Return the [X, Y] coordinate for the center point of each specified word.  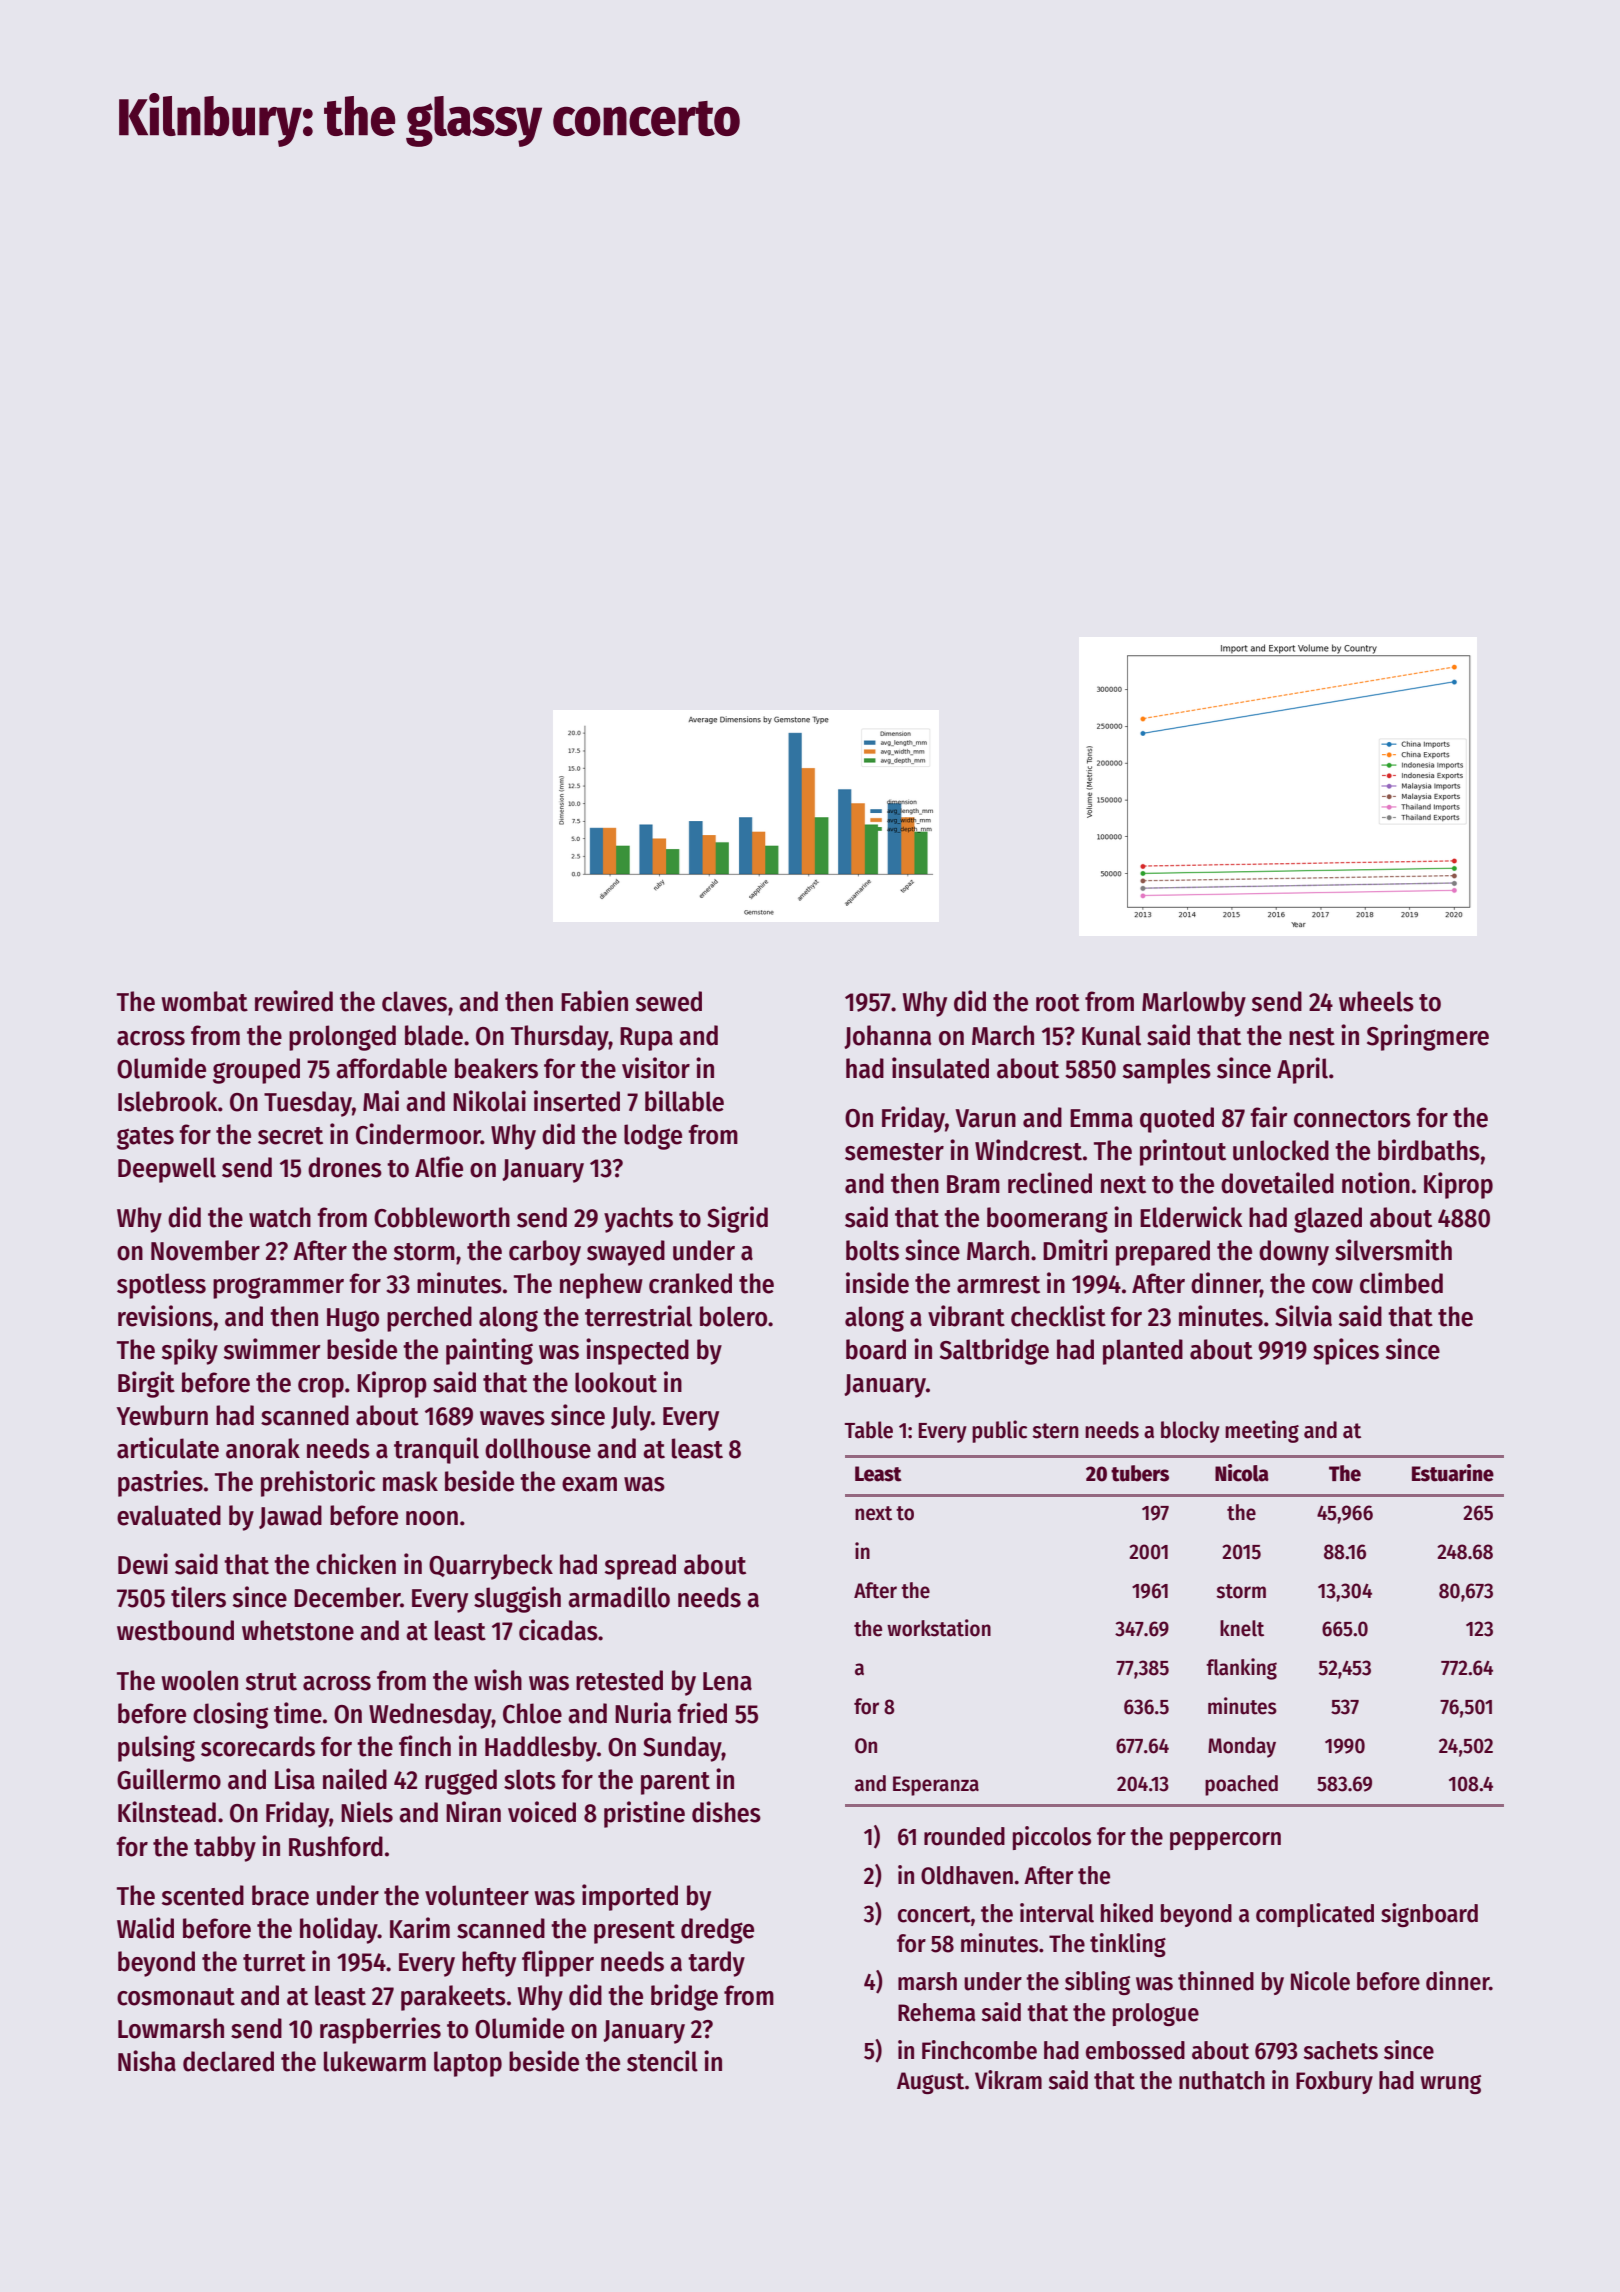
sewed [669, 1001]
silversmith [1393, 1250]
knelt [1242, 1628]
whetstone [298, 1630]
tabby [225, 1849]
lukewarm [375, 2061]
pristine [644, 1814]
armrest [998, 1285]
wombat [204, 1001]
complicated [1315, 1915]
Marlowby [1194, 1004]
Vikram [1008, 2080]
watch [280, 1217]
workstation [939, 1628]
